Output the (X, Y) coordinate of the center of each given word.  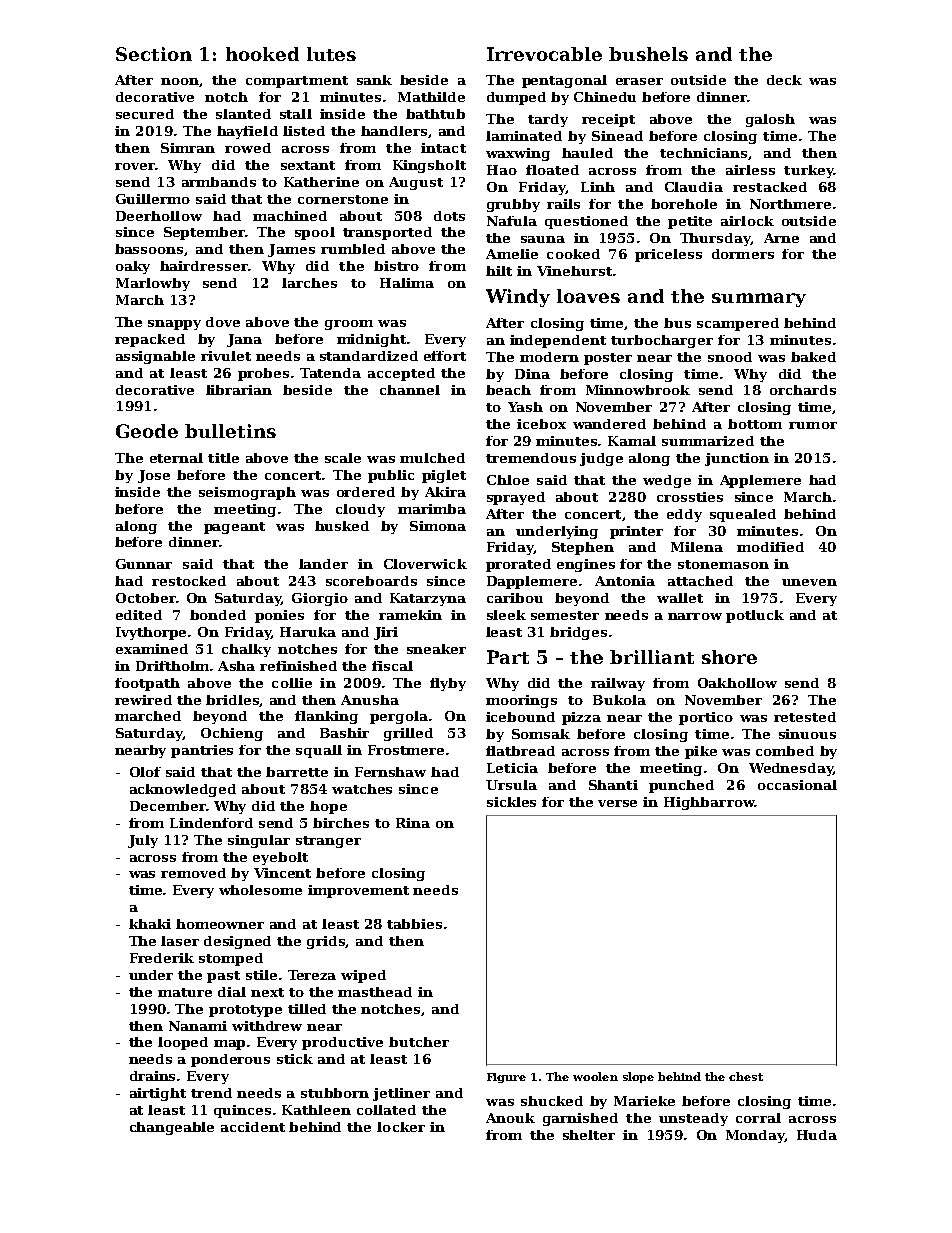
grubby (513, 205)
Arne (781, 238)
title (223, 458)
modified (770, 547)
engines (586, 565)
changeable (172, 1128)
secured (145, 114)
